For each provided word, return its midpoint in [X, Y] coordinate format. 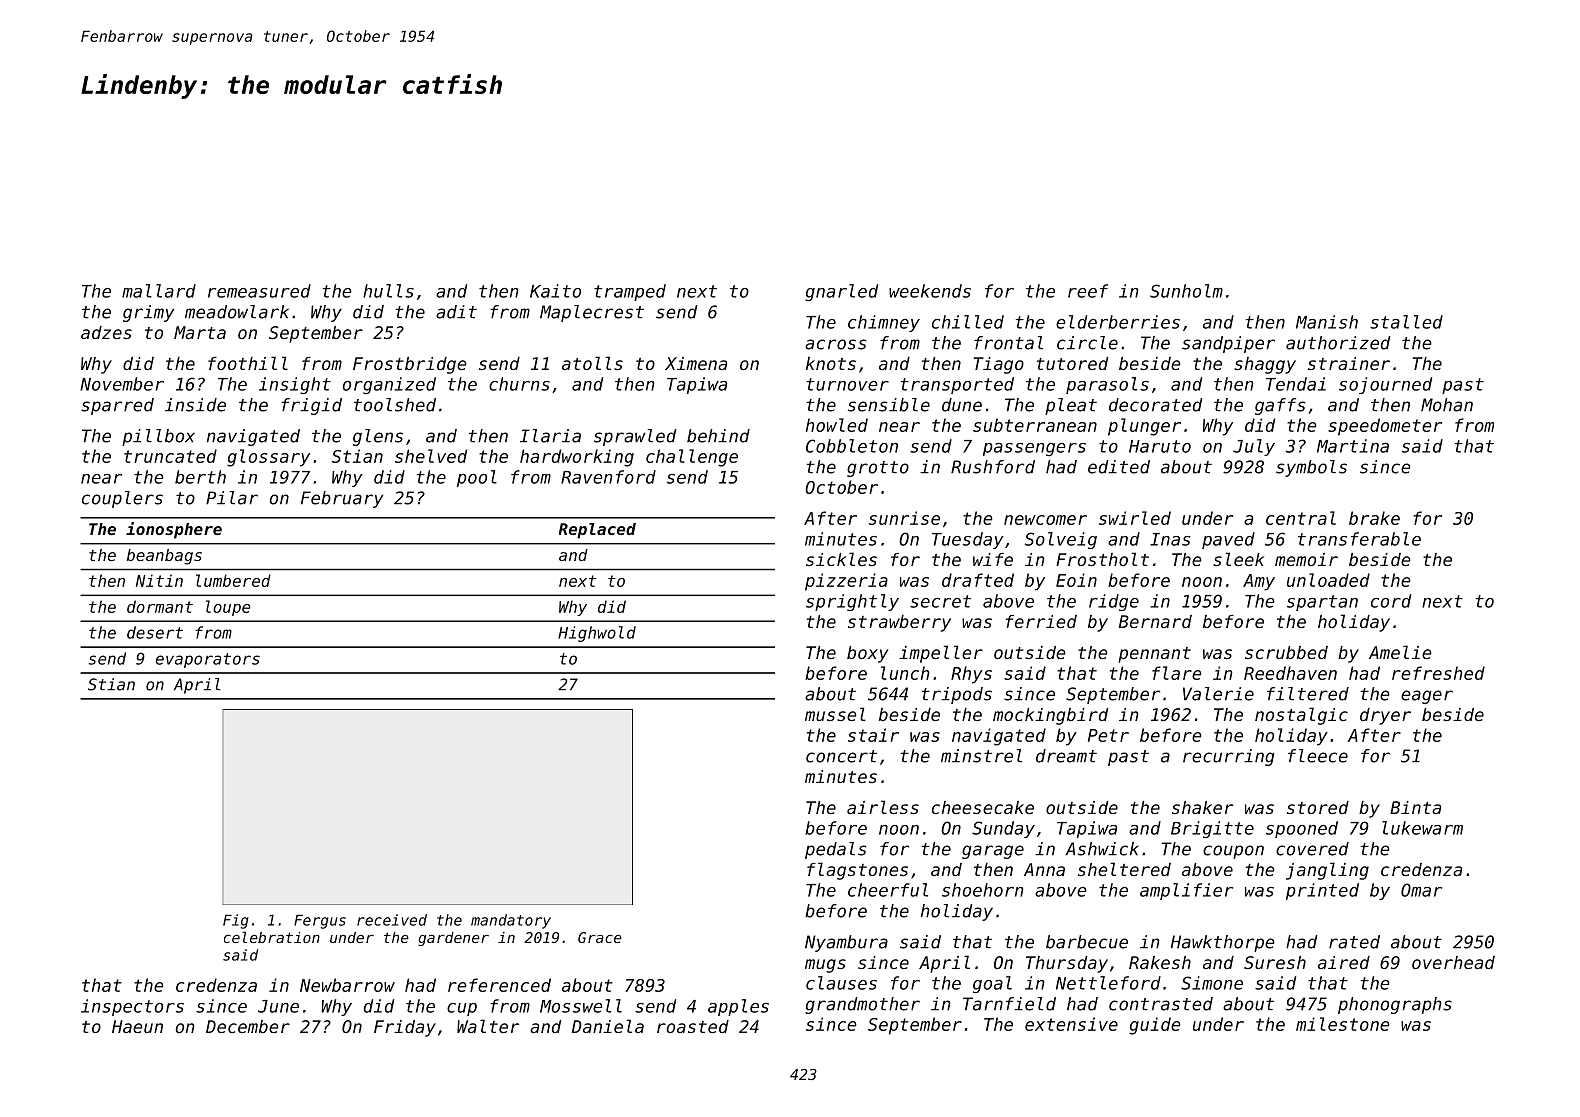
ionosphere [174, 530]
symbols [1311, 468]
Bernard [1155, 621]
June [278, 1006]
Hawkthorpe [1223, 943]
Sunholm [1186, 291]
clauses [841, 983]
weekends [930, 291]
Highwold [597, 634]
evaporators [208, 660]
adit [456, 312]
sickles [841, 559]
